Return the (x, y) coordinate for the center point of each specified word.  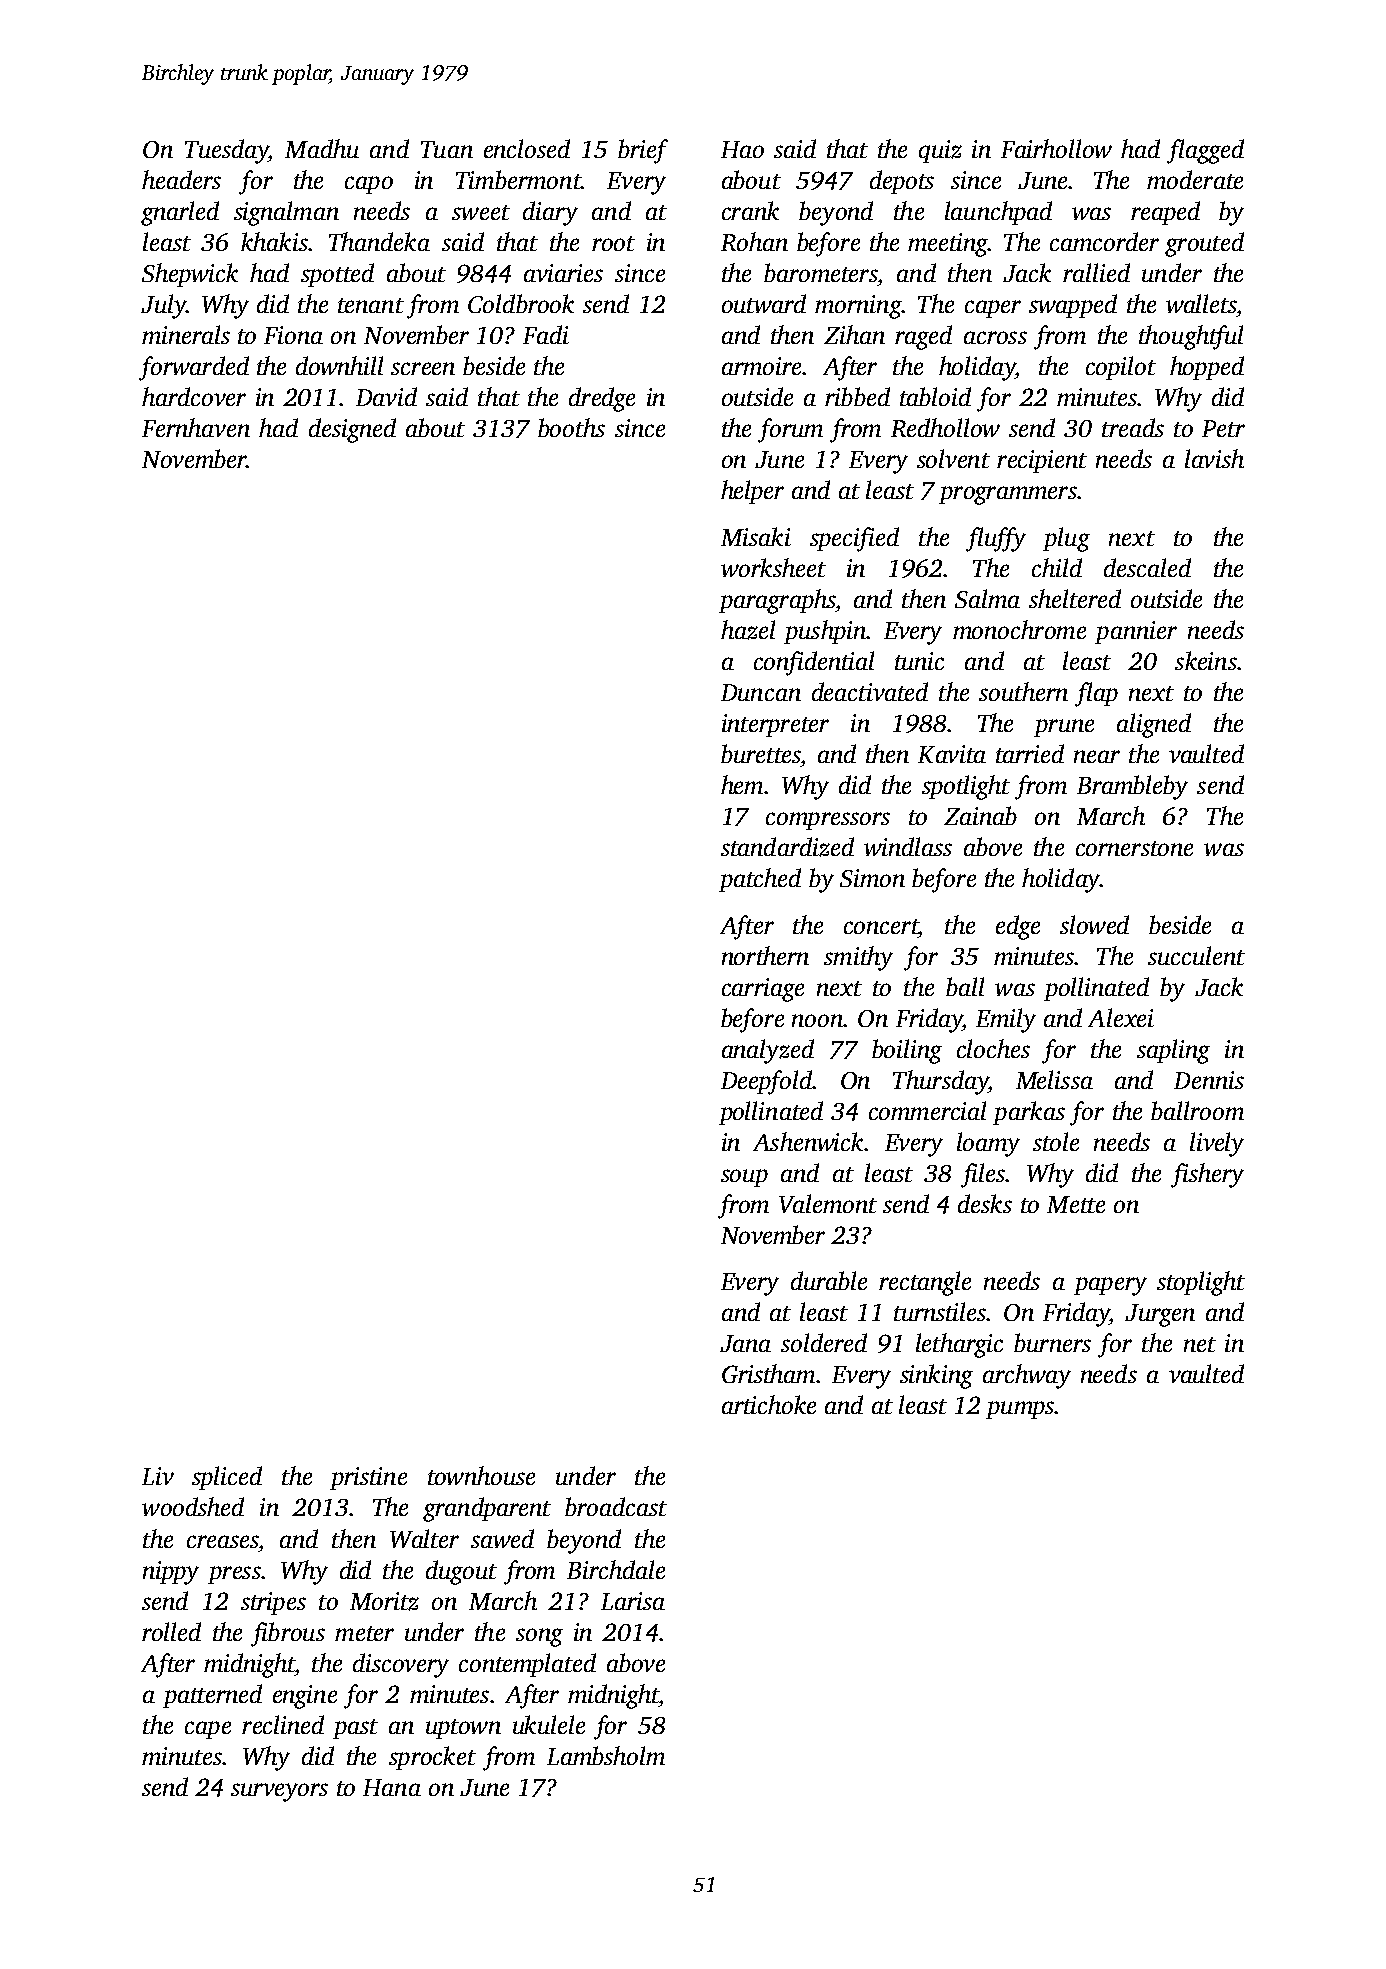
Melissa (1054, 1079)
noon (818, 1020)
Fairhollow (1056, 148)
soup (744, 1178)
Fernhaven (196, 427)
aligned (1154, 725)
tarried (1030, 753)
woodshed (193, 1506)
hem (742, 784)
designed (352, 430)
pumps (1020, 1410)
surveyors (279, 1792)
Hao (742, 149)
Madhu (322, 148)
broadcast (616, 1506)
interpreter (775, 725)
